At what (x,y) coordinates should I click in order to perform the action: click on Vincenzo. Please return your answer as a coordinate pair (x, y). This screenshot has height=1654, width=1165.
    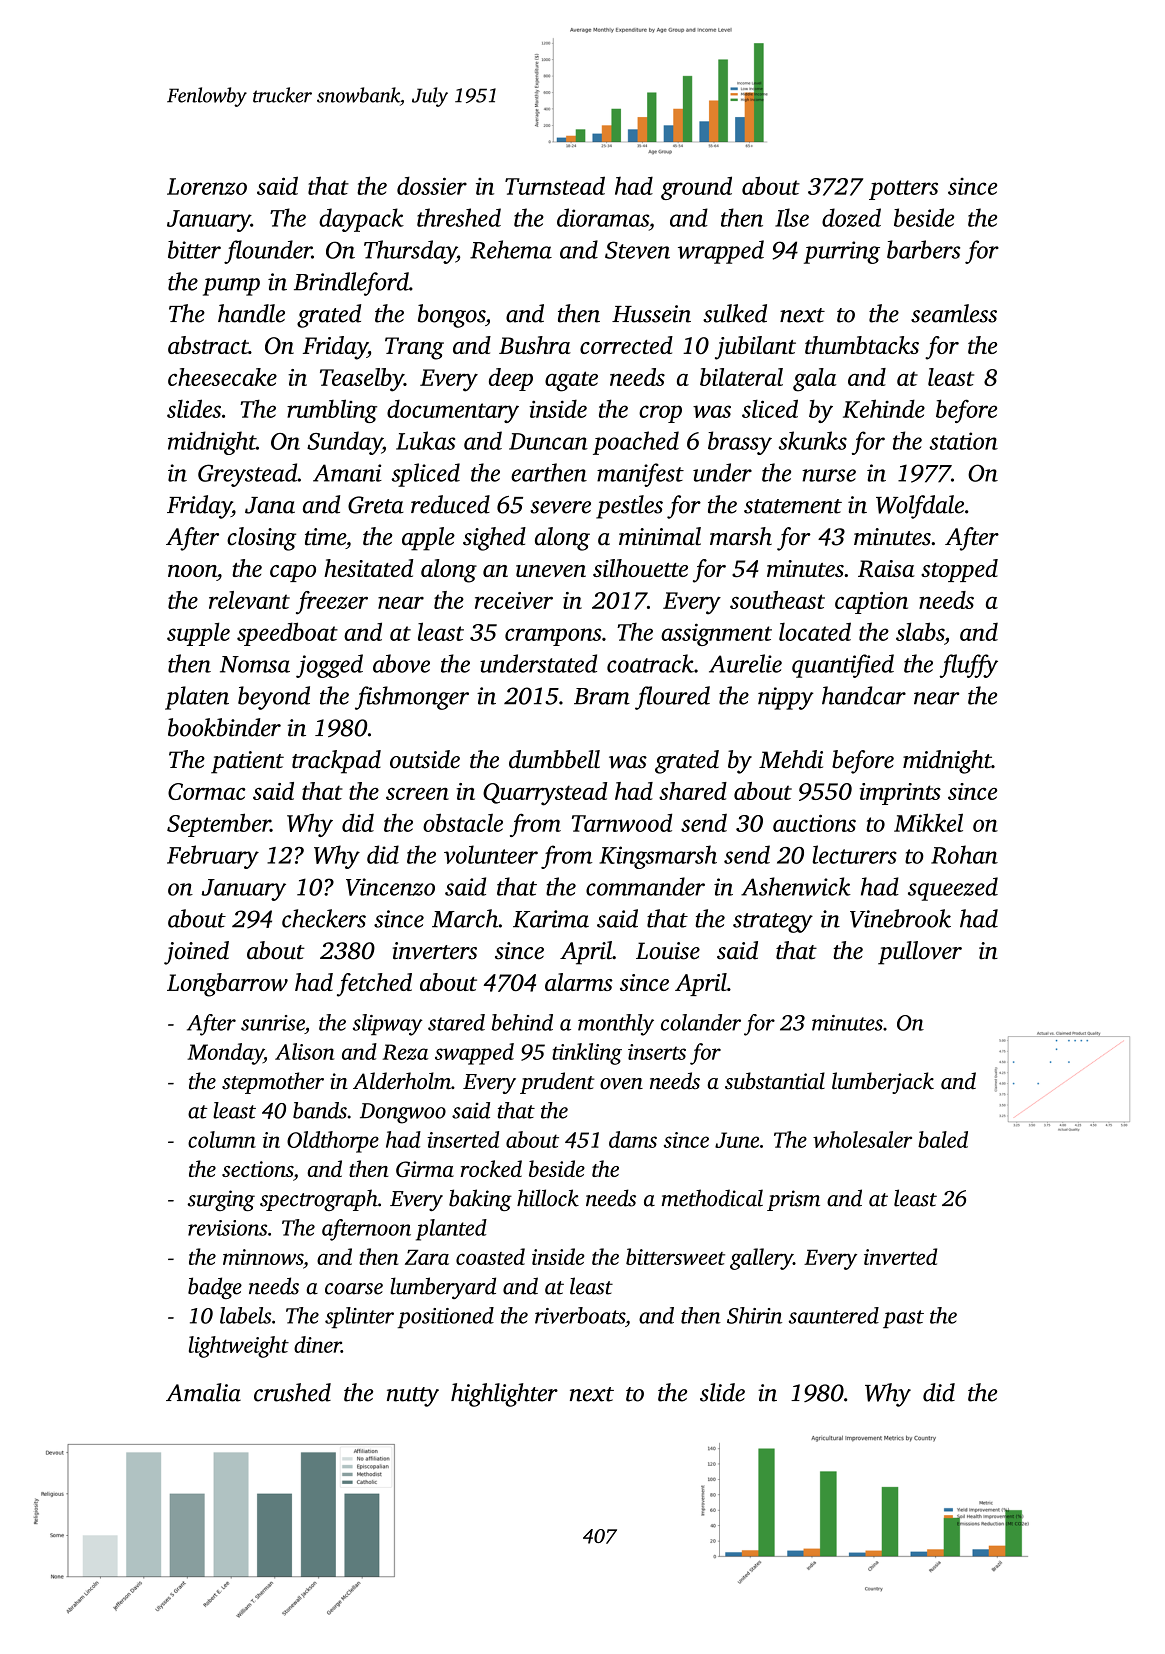
    Looking at the image, I should click on (390, 887).
